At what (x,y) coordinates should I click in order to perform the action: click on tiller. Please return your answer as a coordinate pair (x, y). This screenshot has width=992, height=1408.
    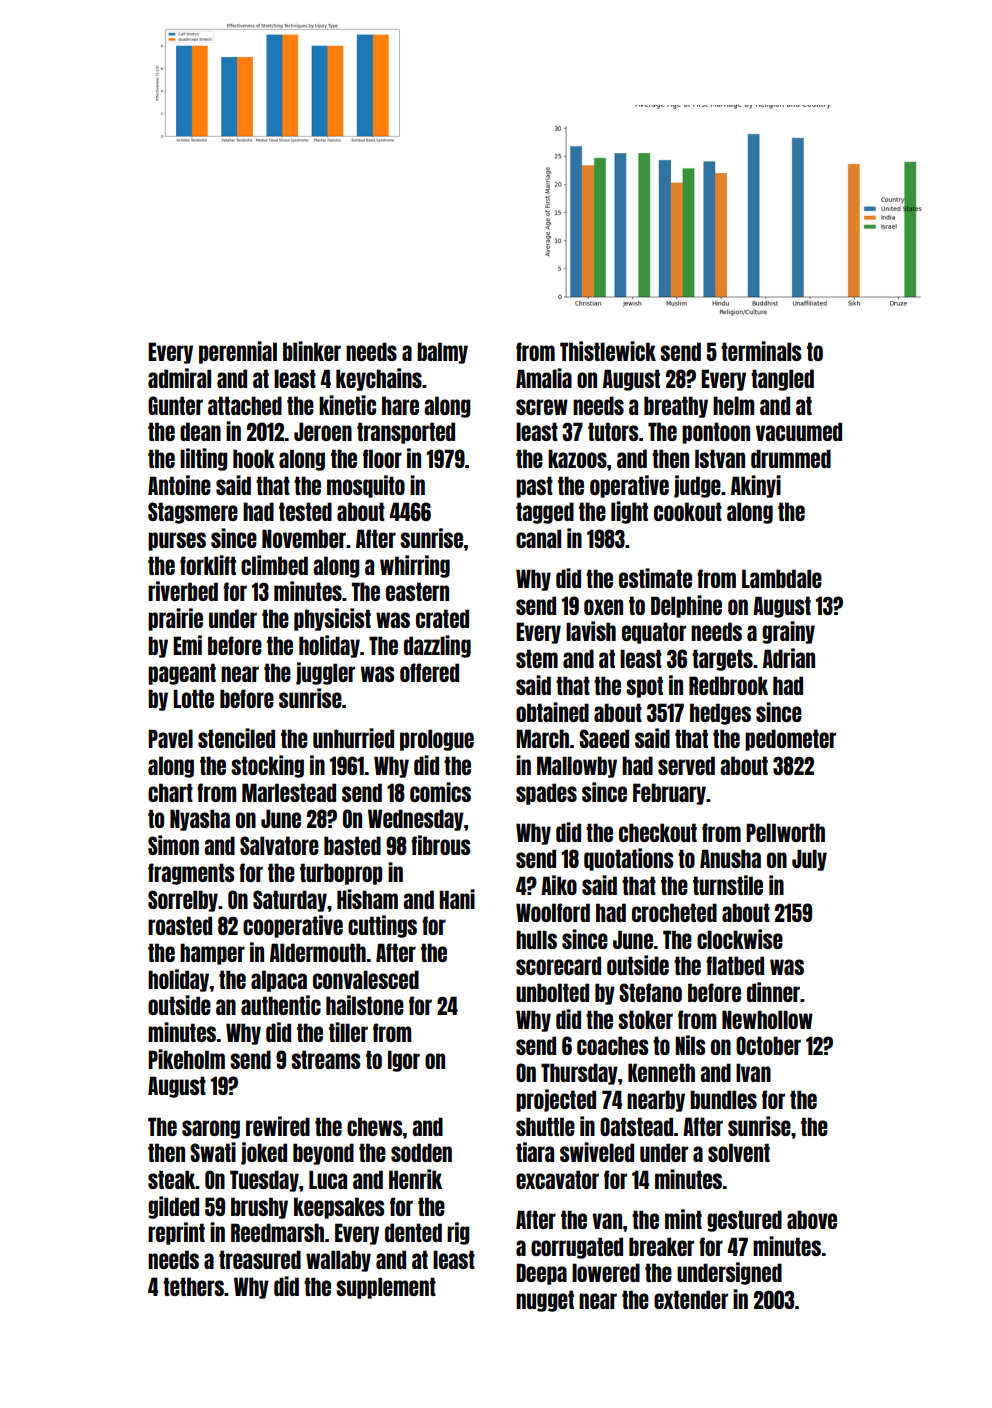
    Looking at the image, I should click on (348, 1032).
